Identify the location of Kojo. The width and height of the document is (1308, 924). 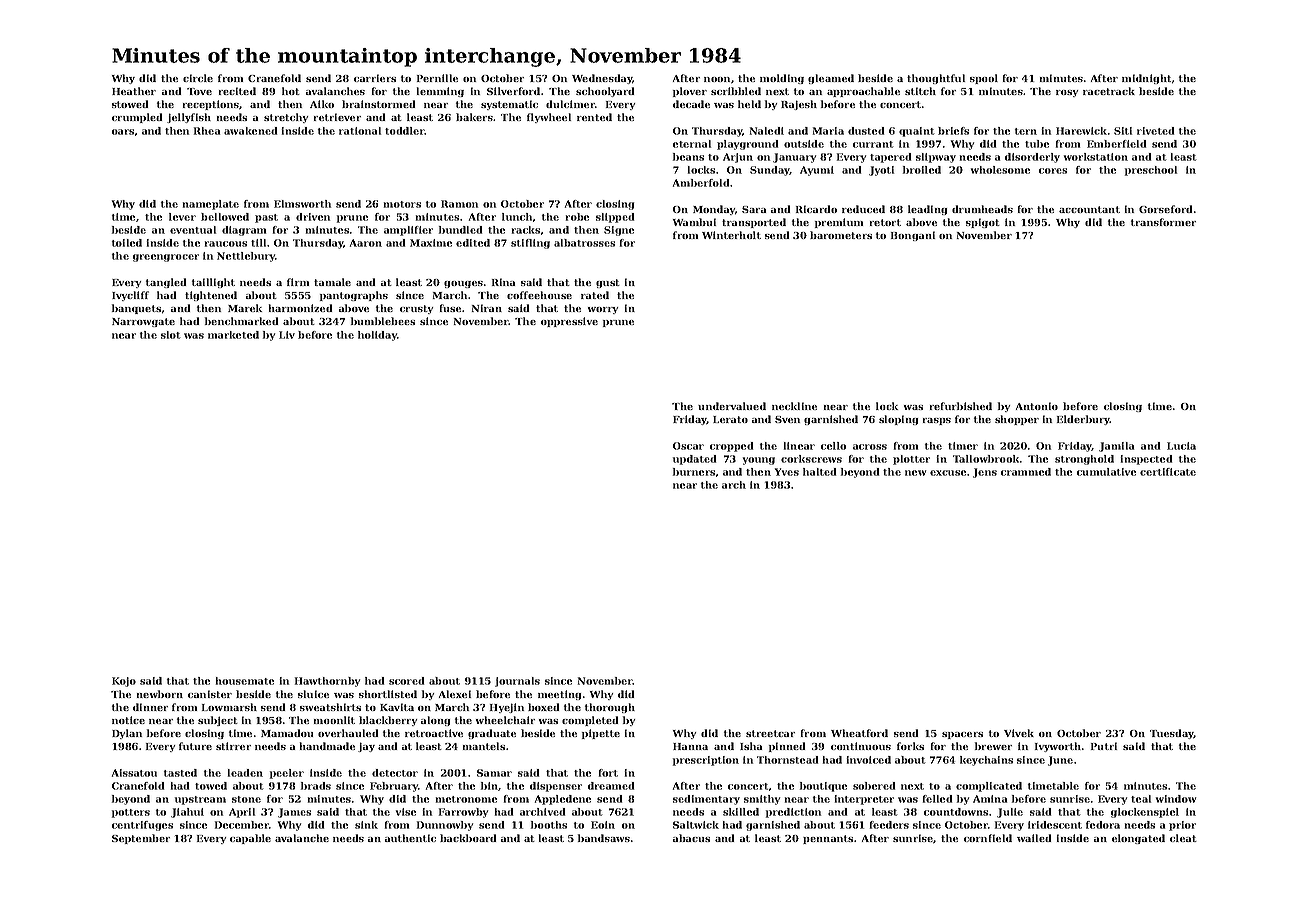
(124, 682).
